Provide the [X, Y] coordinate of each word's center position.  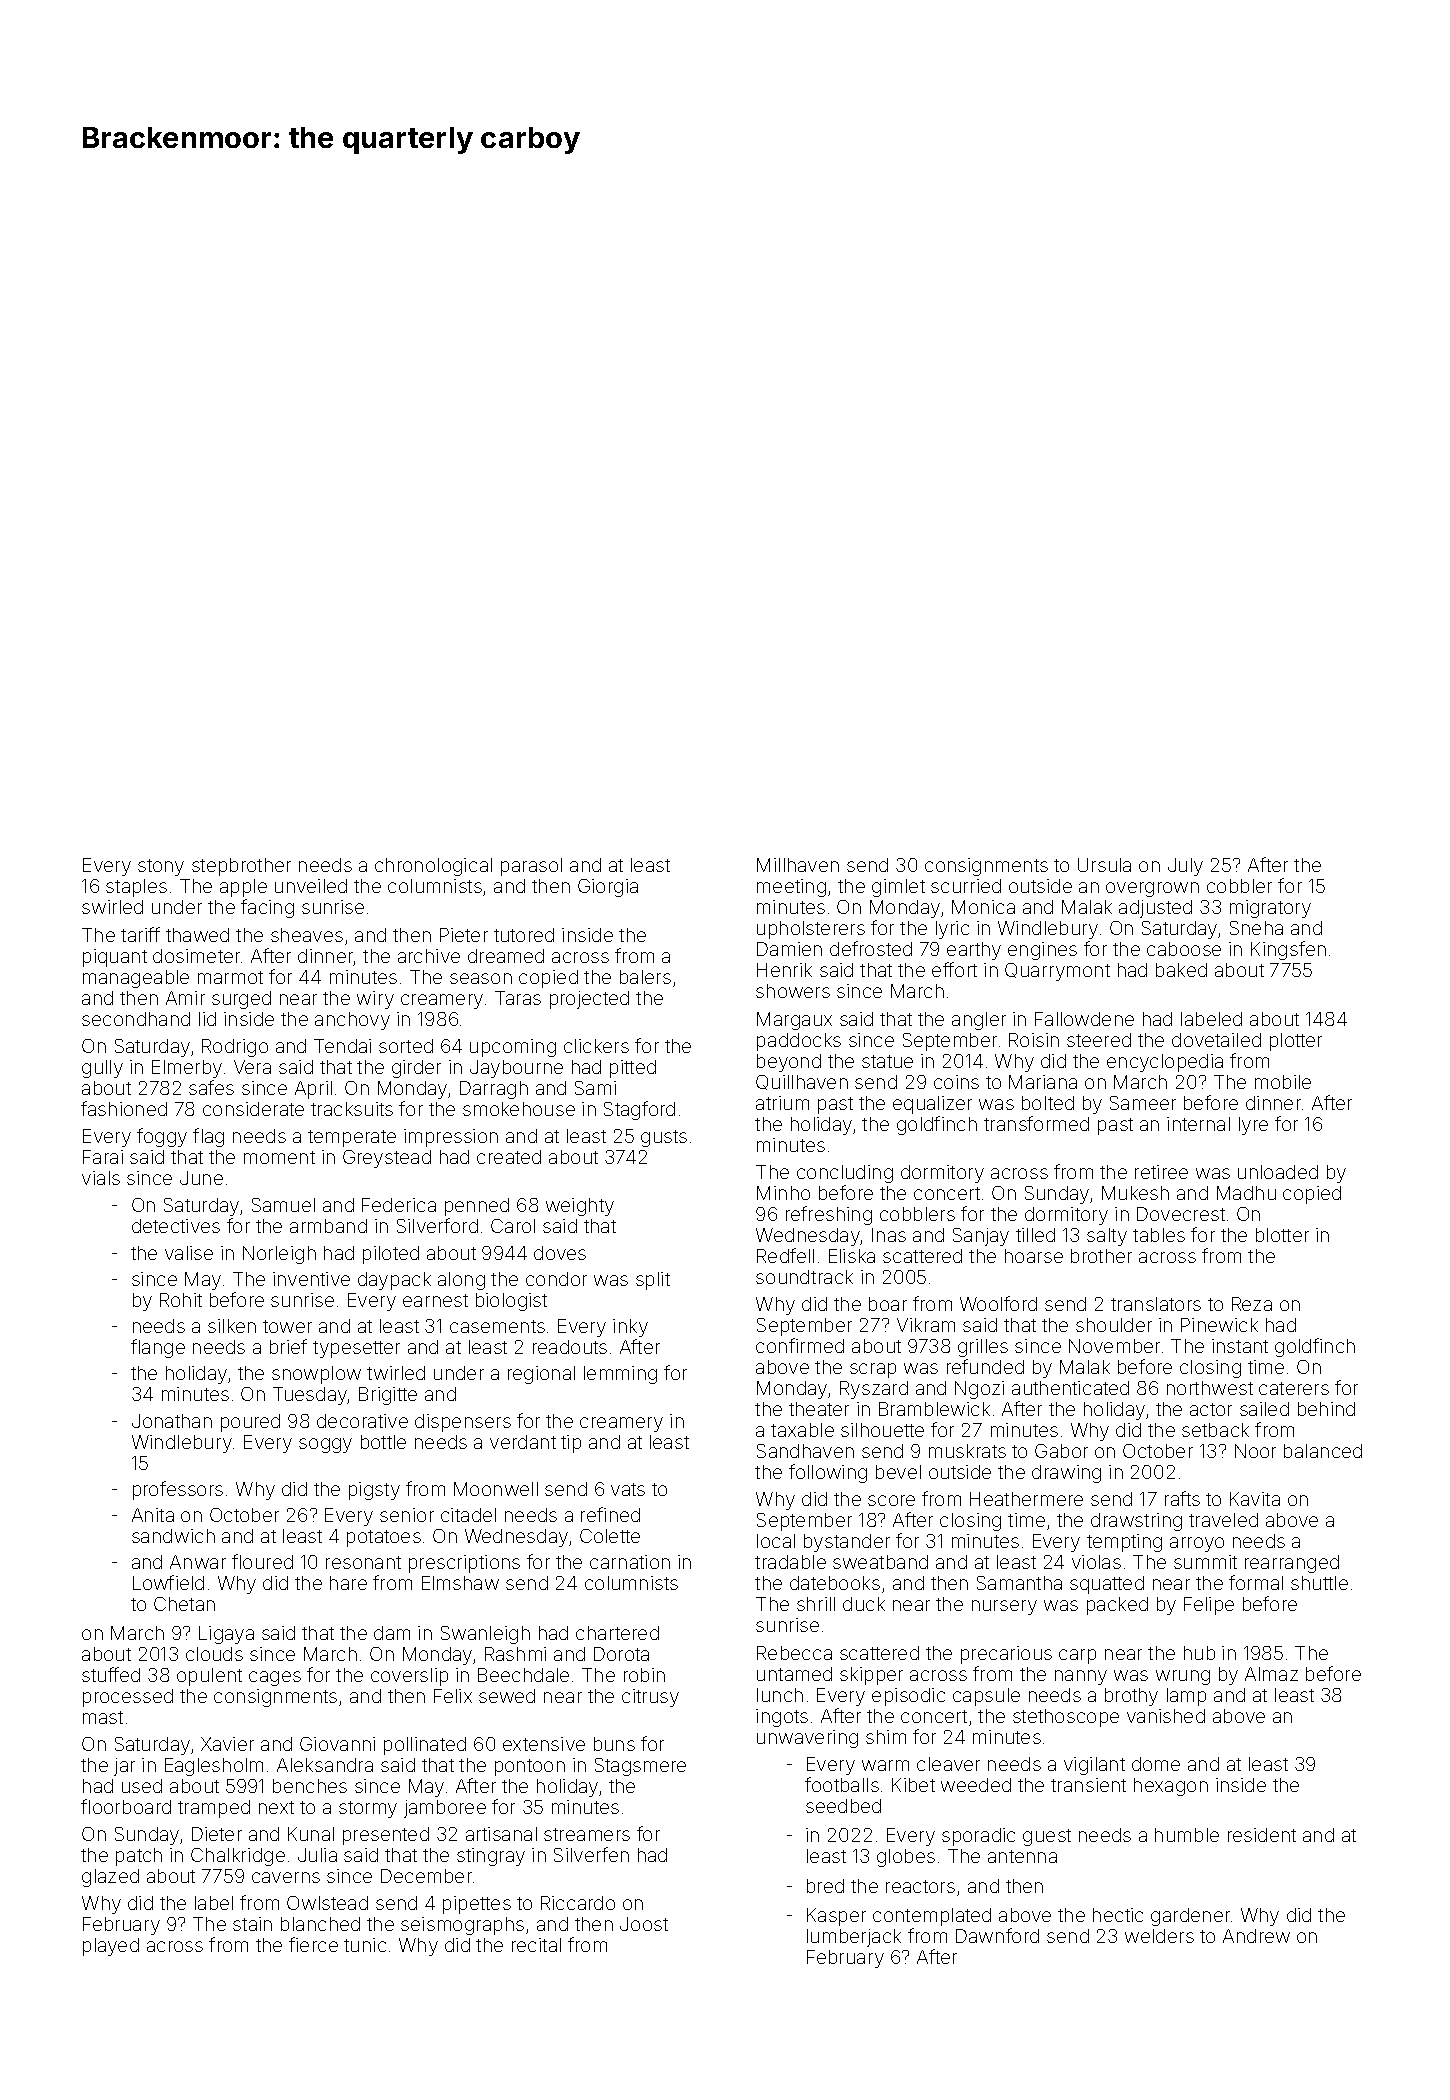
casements [497, 1326]
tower [287, 1326]
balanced [1323, 1451]
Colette [610, 1536]
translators [1156, 1304]
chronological [433, 867]
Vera [252, 1067]
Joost [644, 1924]
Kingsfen [1288, 950]
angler [979, 1021]
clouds [214, 1654]
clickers [596, 1046]
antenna [1022, 1856]
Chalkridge [238, 1857]
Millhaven [798, 865]
